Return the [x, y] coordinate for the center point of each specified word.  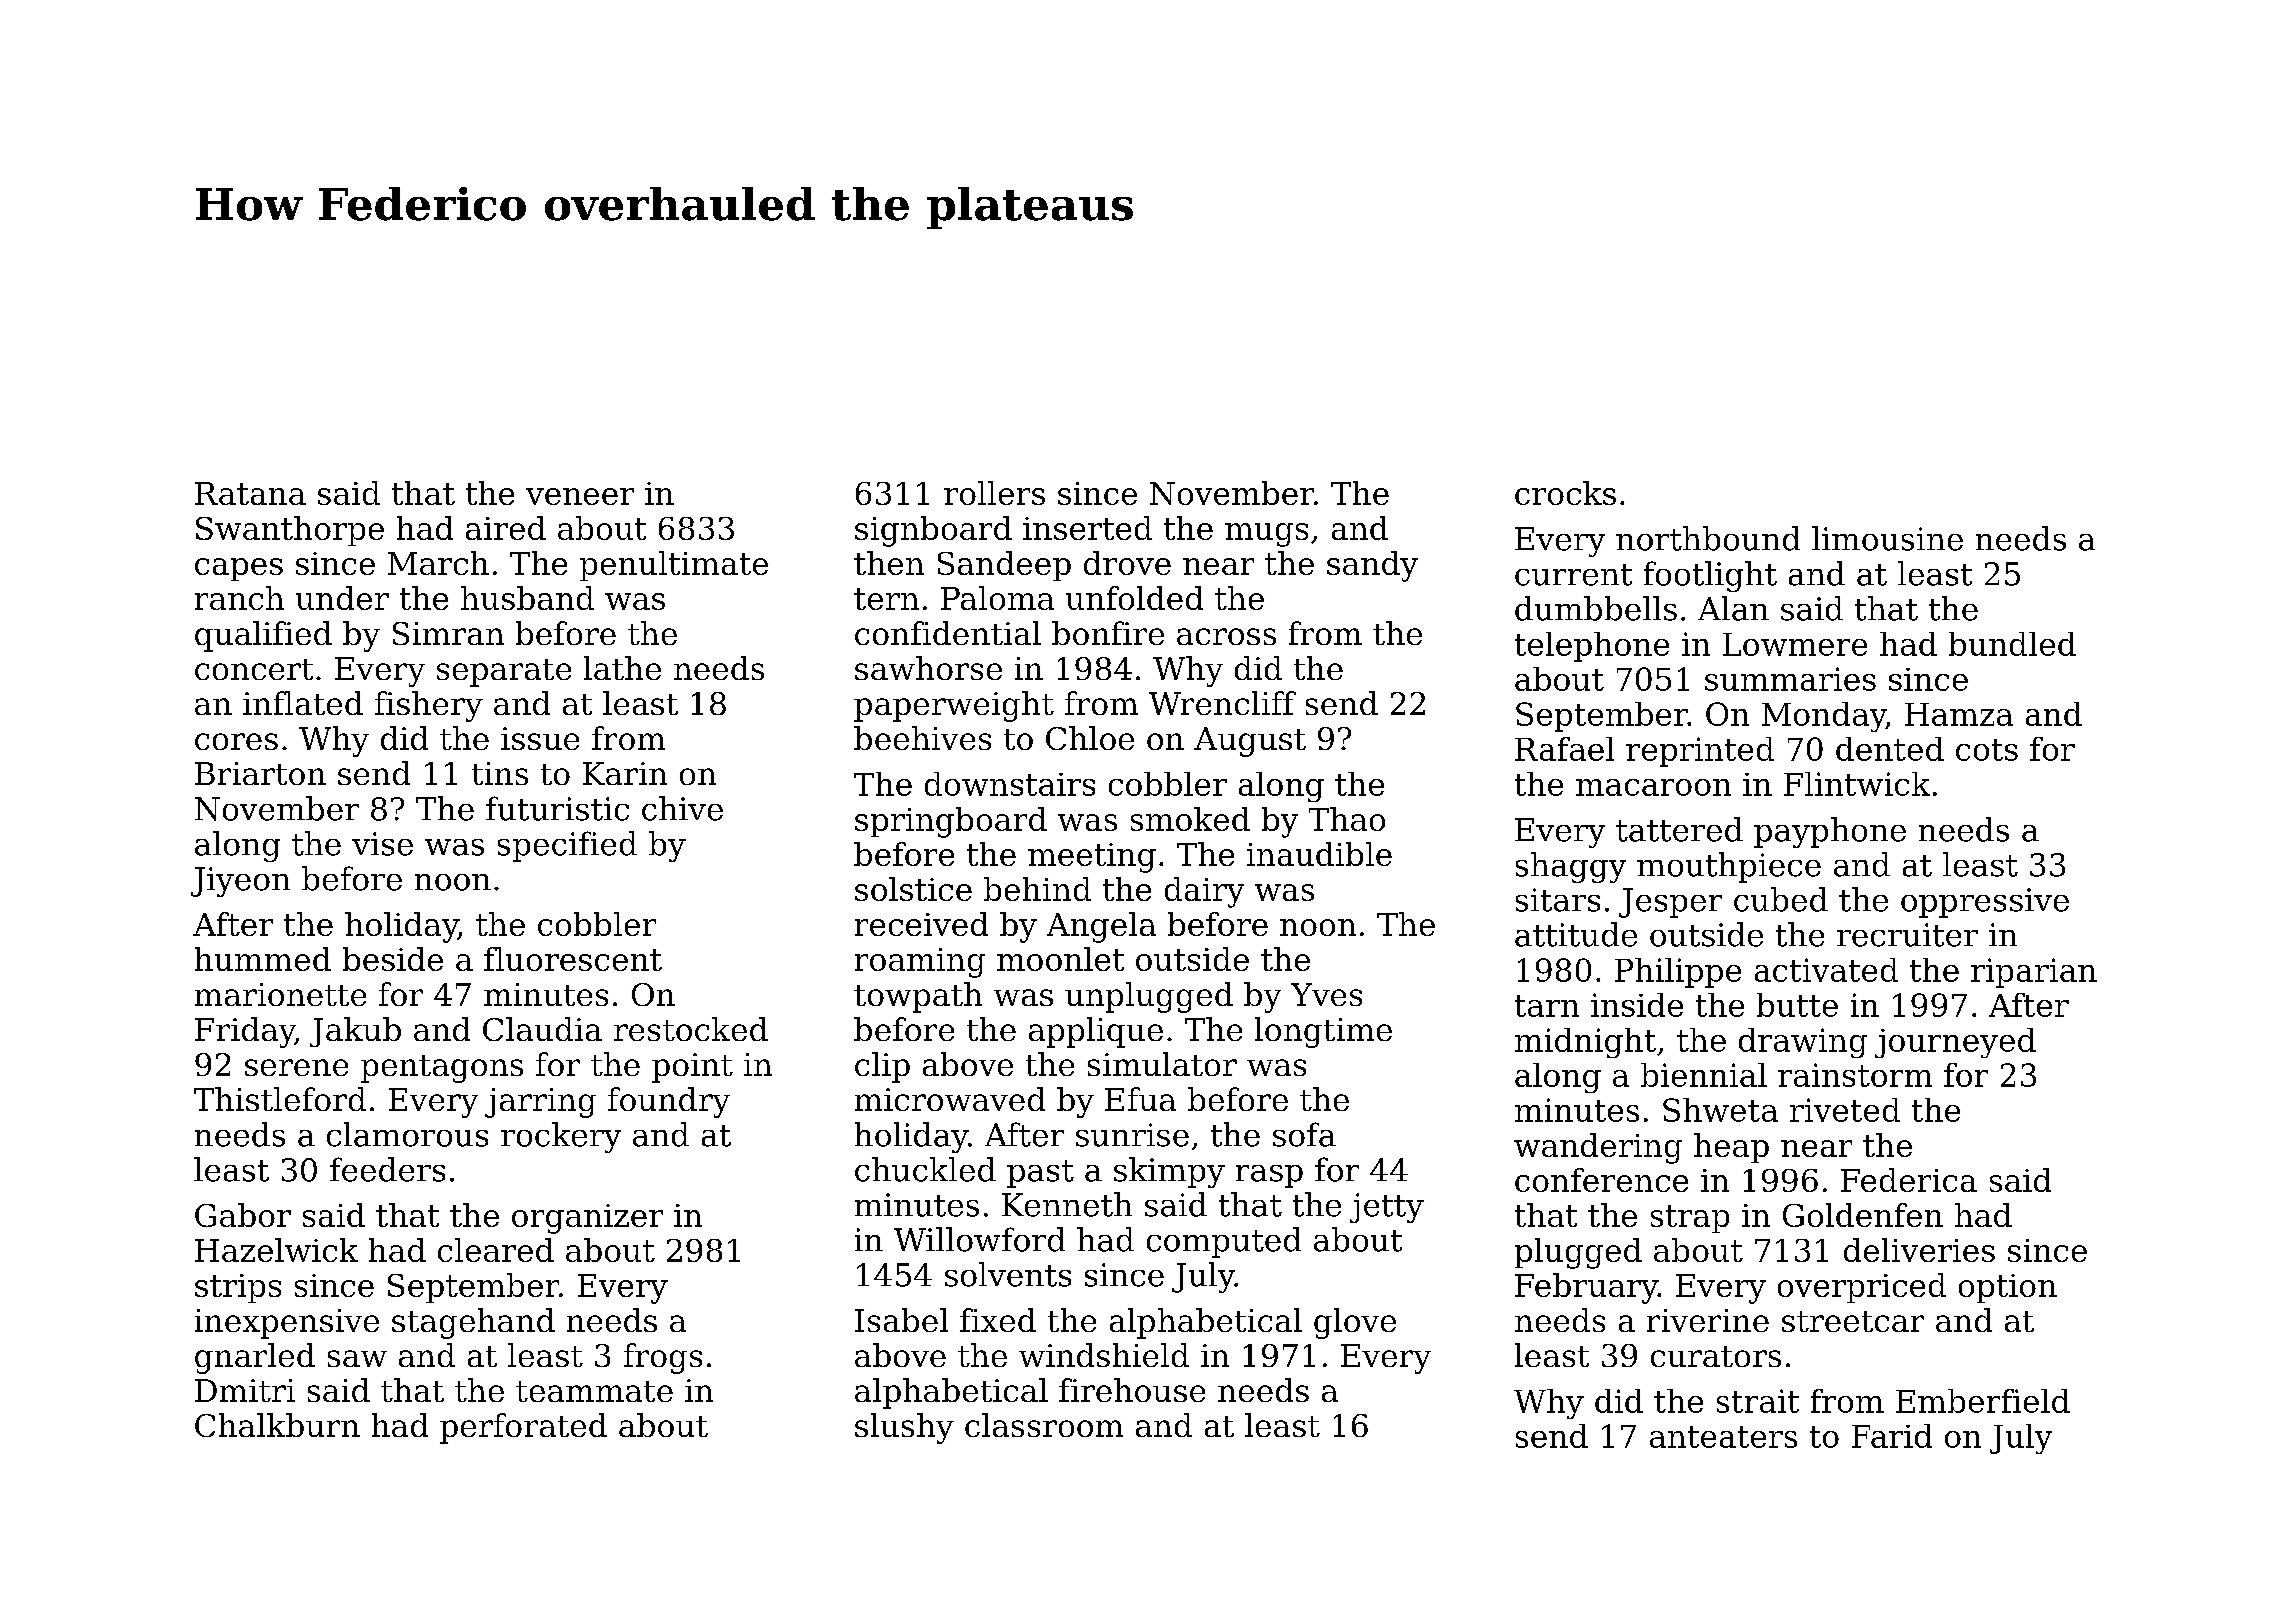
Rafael [1564, 749]
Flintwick [1857, 784]
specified [567, 846]
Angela [1101, 927]
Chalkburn [277, 1425]
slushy [904, 1428]
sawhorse [928, 668]
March [438, 563]
